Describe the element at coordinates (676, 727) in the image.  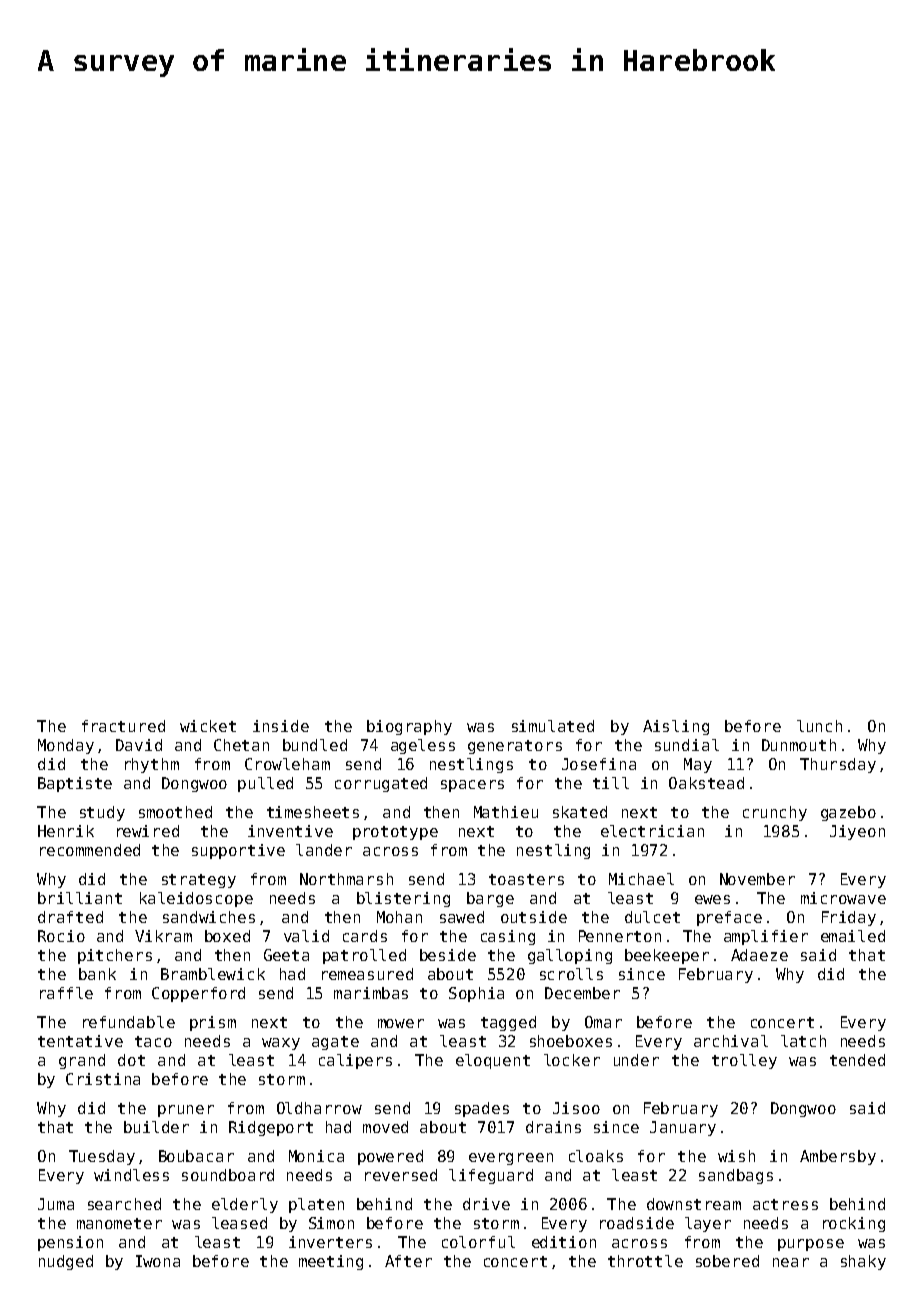
I see `Aisling` at that location.
